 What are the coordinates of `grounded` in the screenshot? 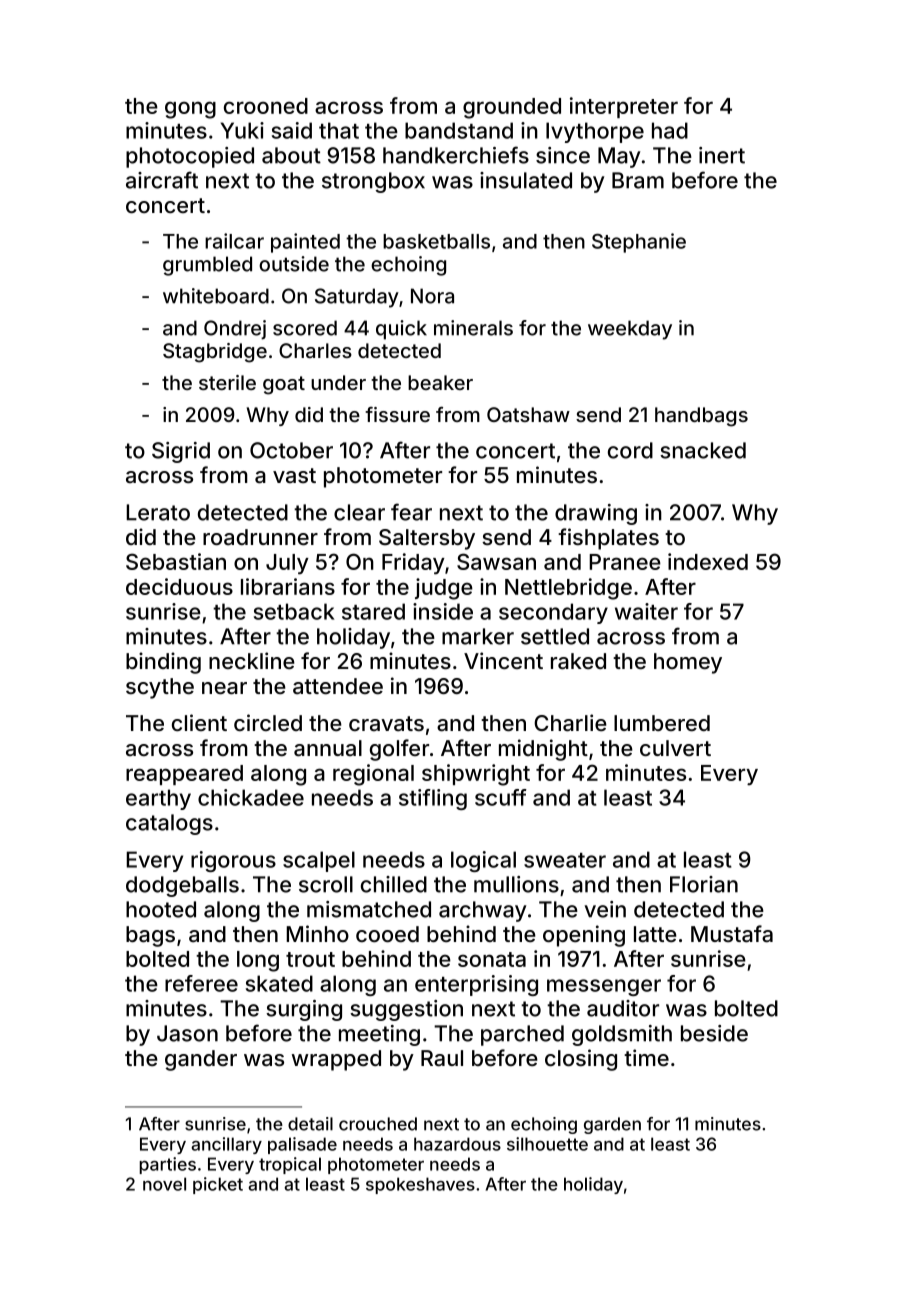 It's located at (512, 108).
